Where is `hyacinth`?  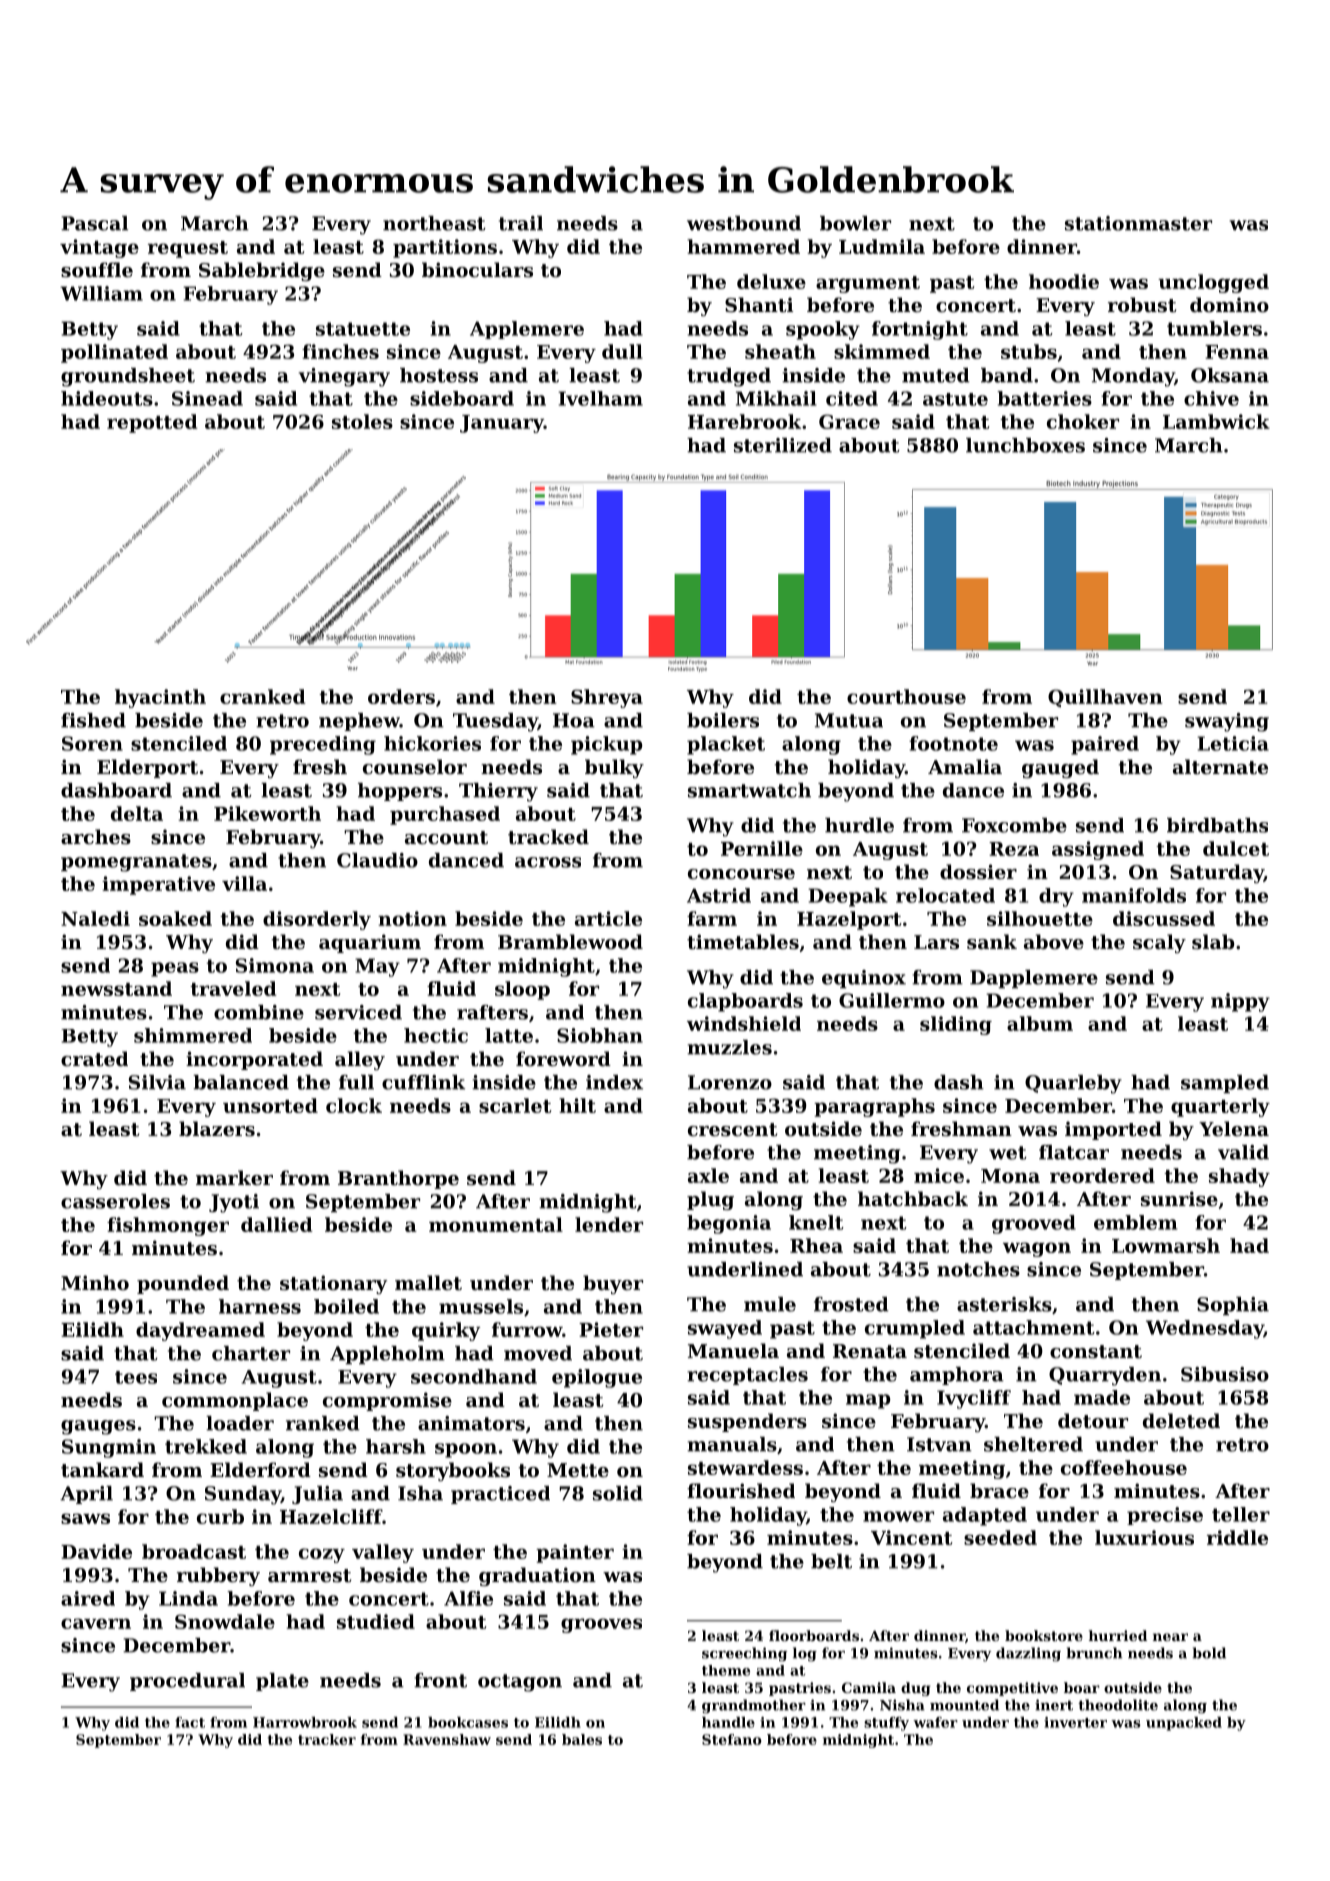
hyacinth is located at coordinates (160, 698).
